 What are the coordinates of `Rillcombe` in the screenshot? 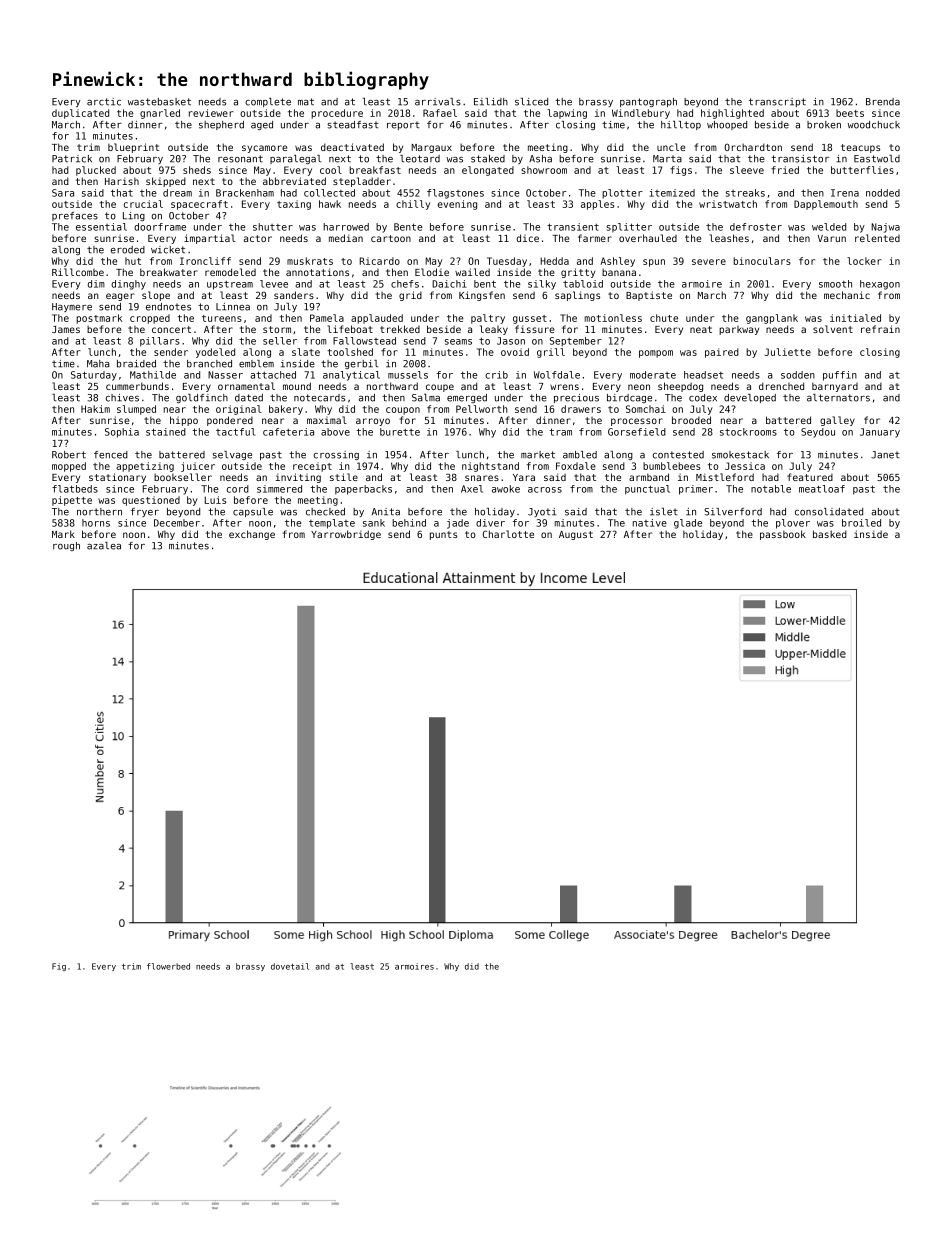 It's located at (78, 272).
